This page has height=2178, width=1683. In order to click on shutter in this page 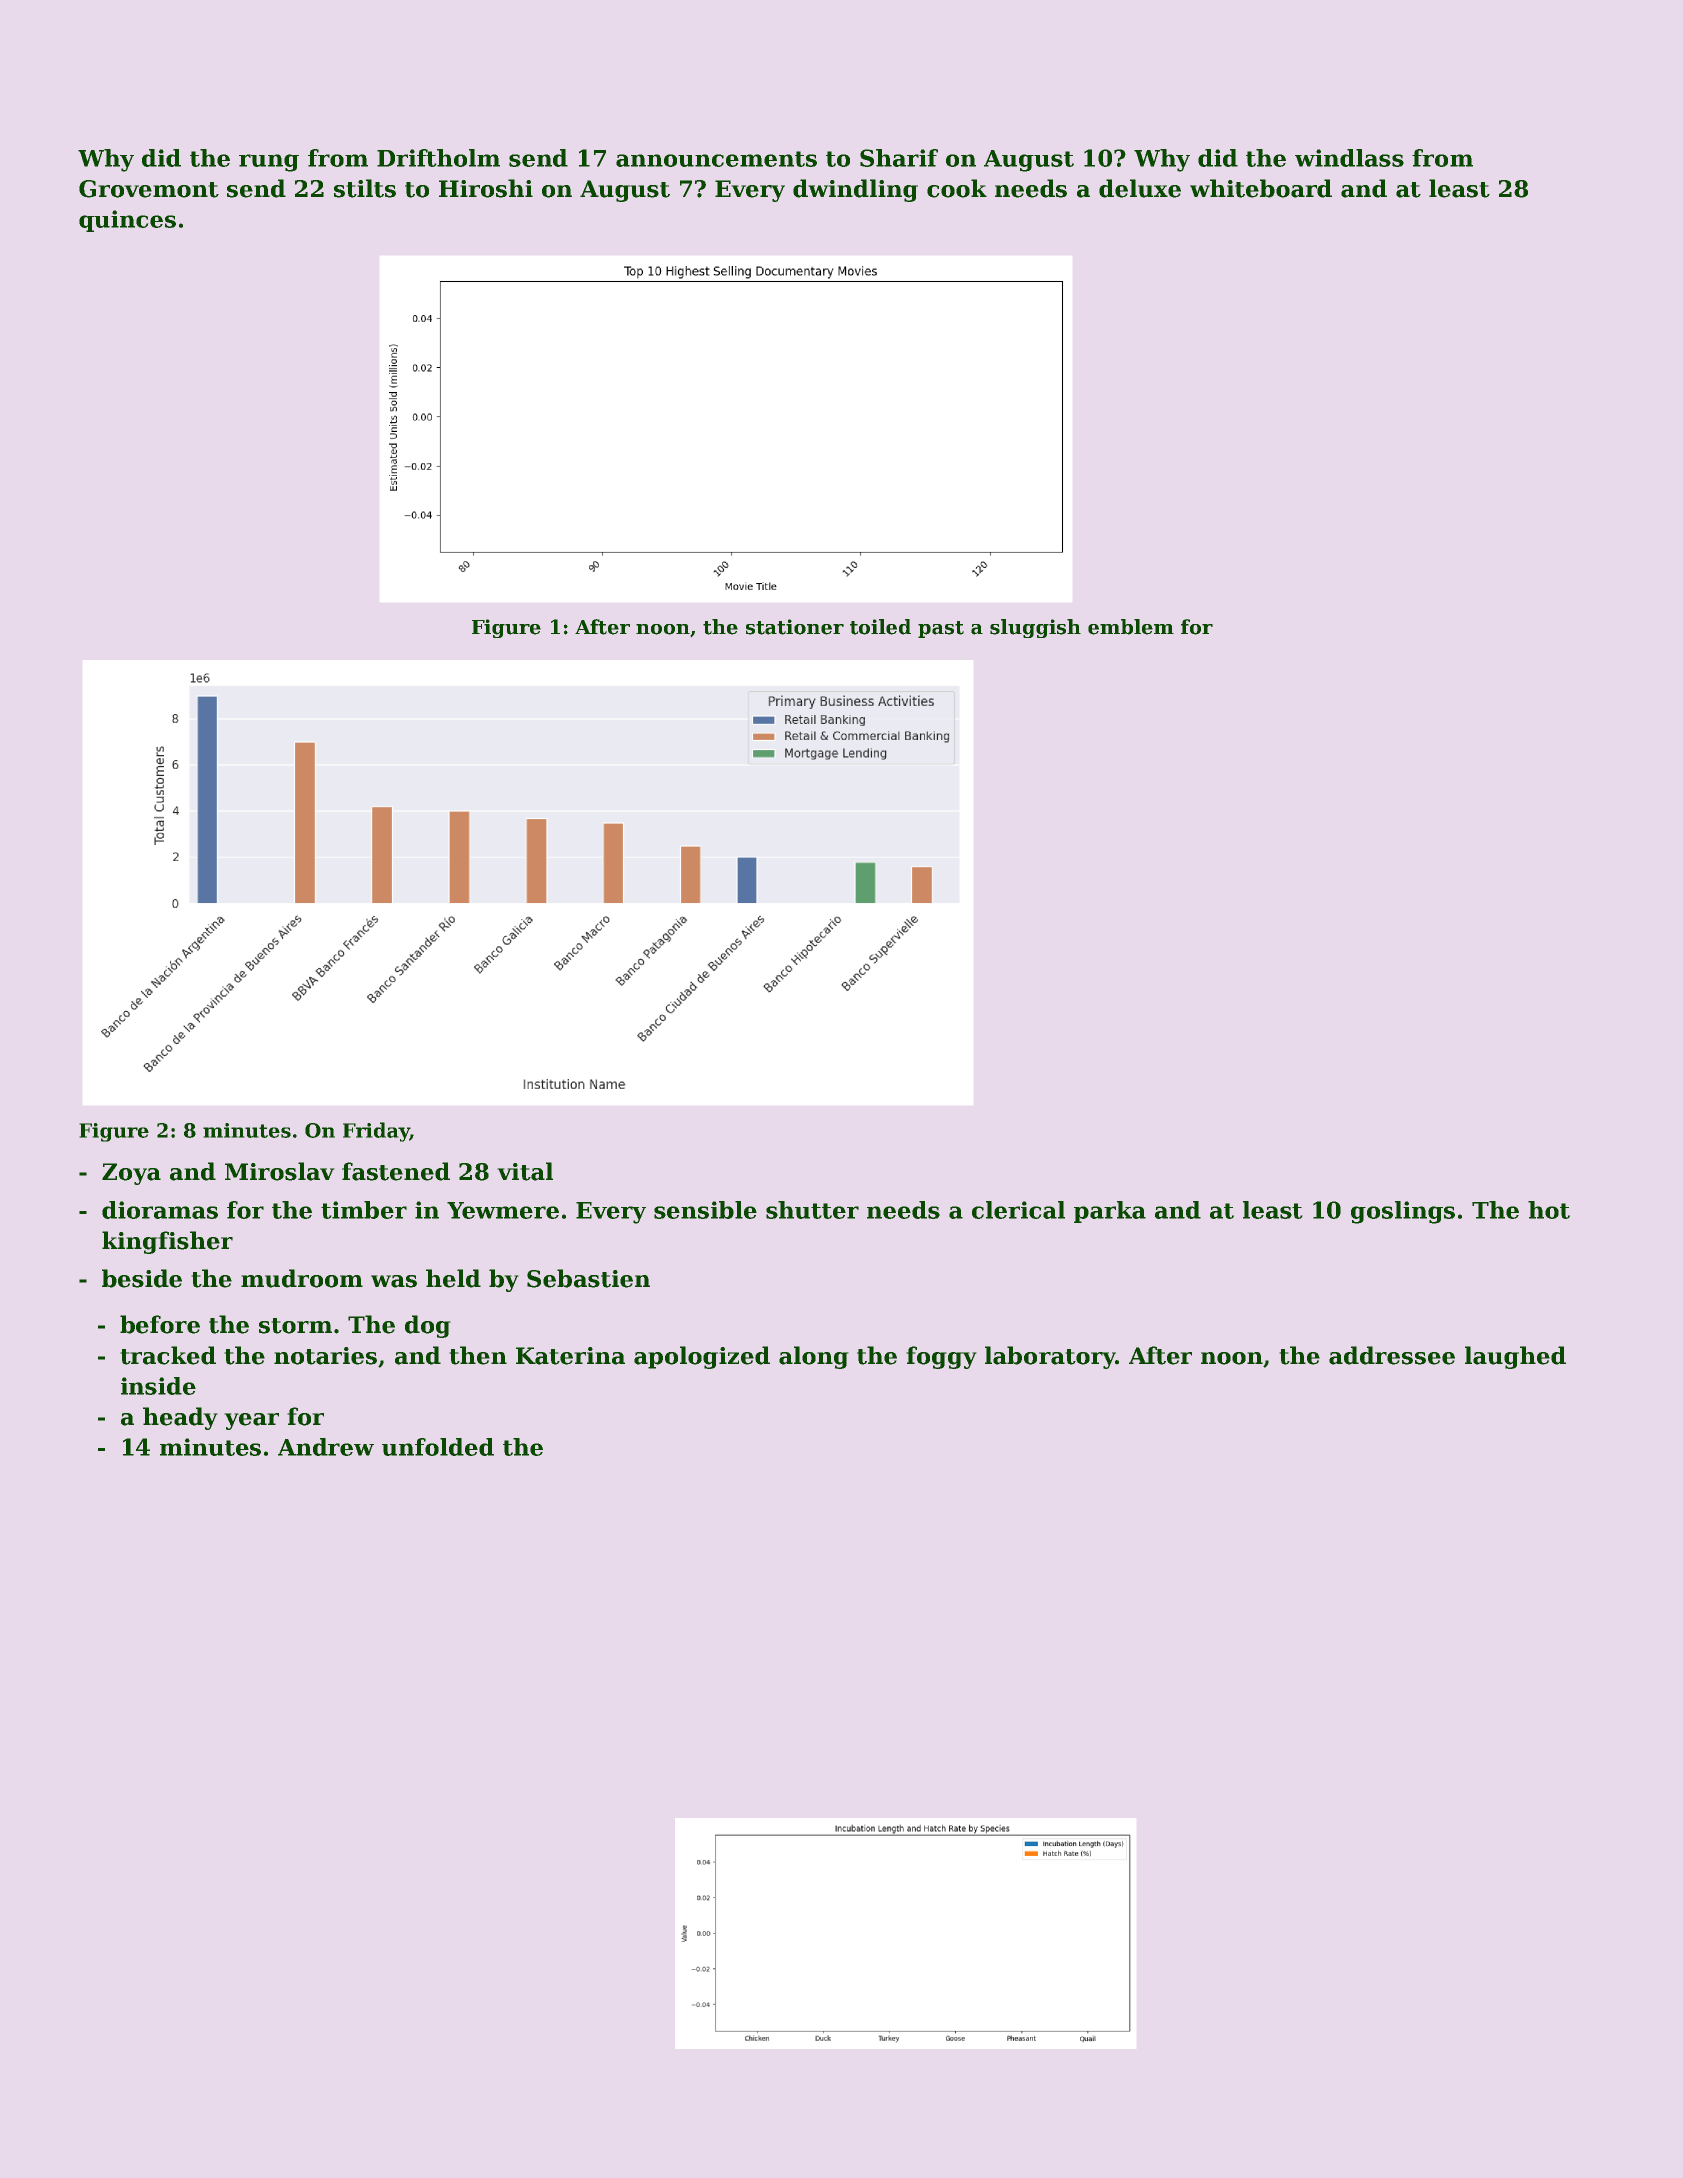, I will do `click(812, 1210)`.
